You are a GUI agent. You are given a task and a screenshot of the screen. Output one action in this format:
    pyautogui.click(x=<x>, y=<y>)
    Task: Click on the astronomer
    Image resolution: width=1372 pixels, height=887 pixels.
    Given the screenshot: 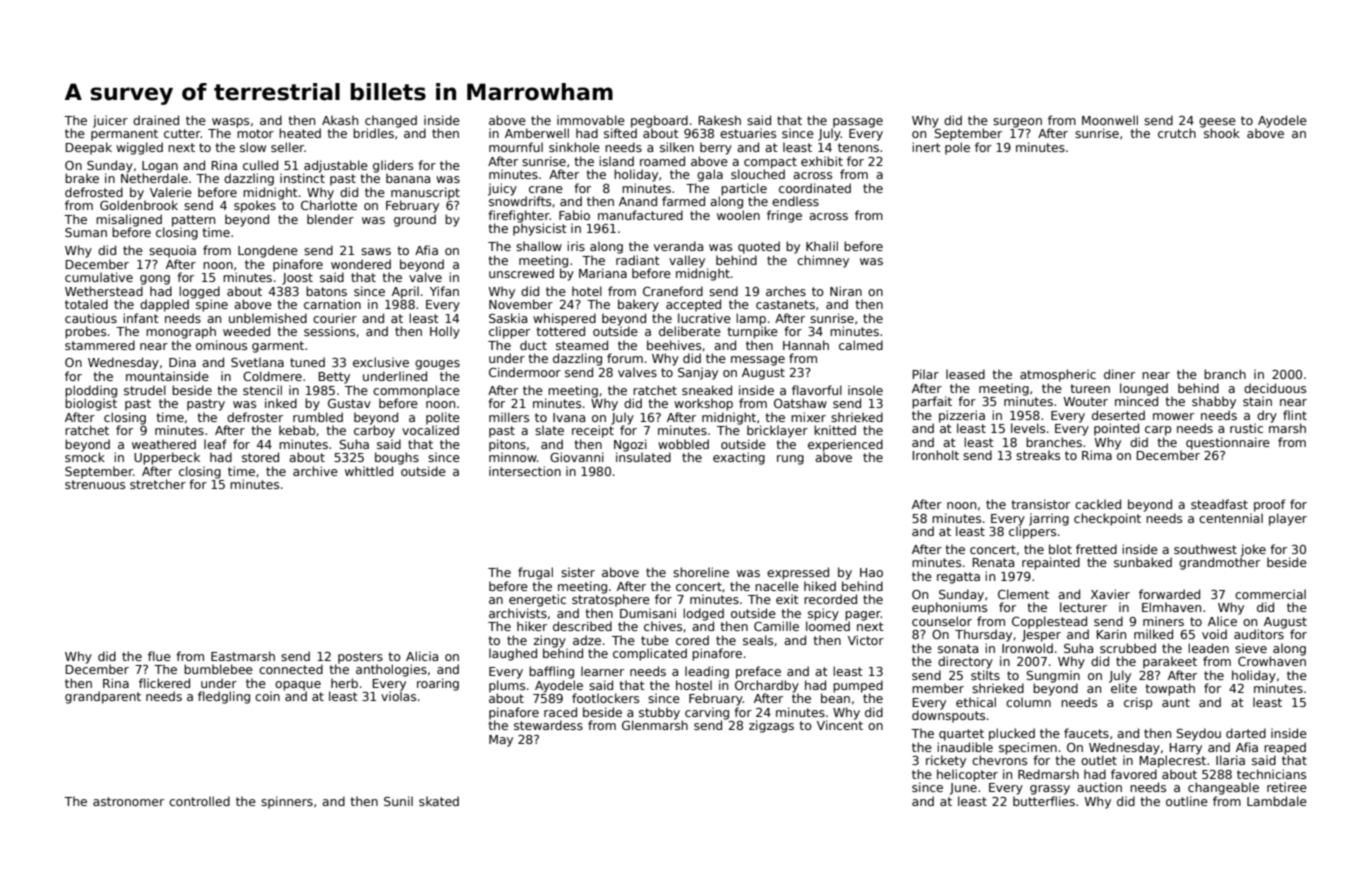 What is the action you would take?
    pyautogui.click(x=128, y=801)
